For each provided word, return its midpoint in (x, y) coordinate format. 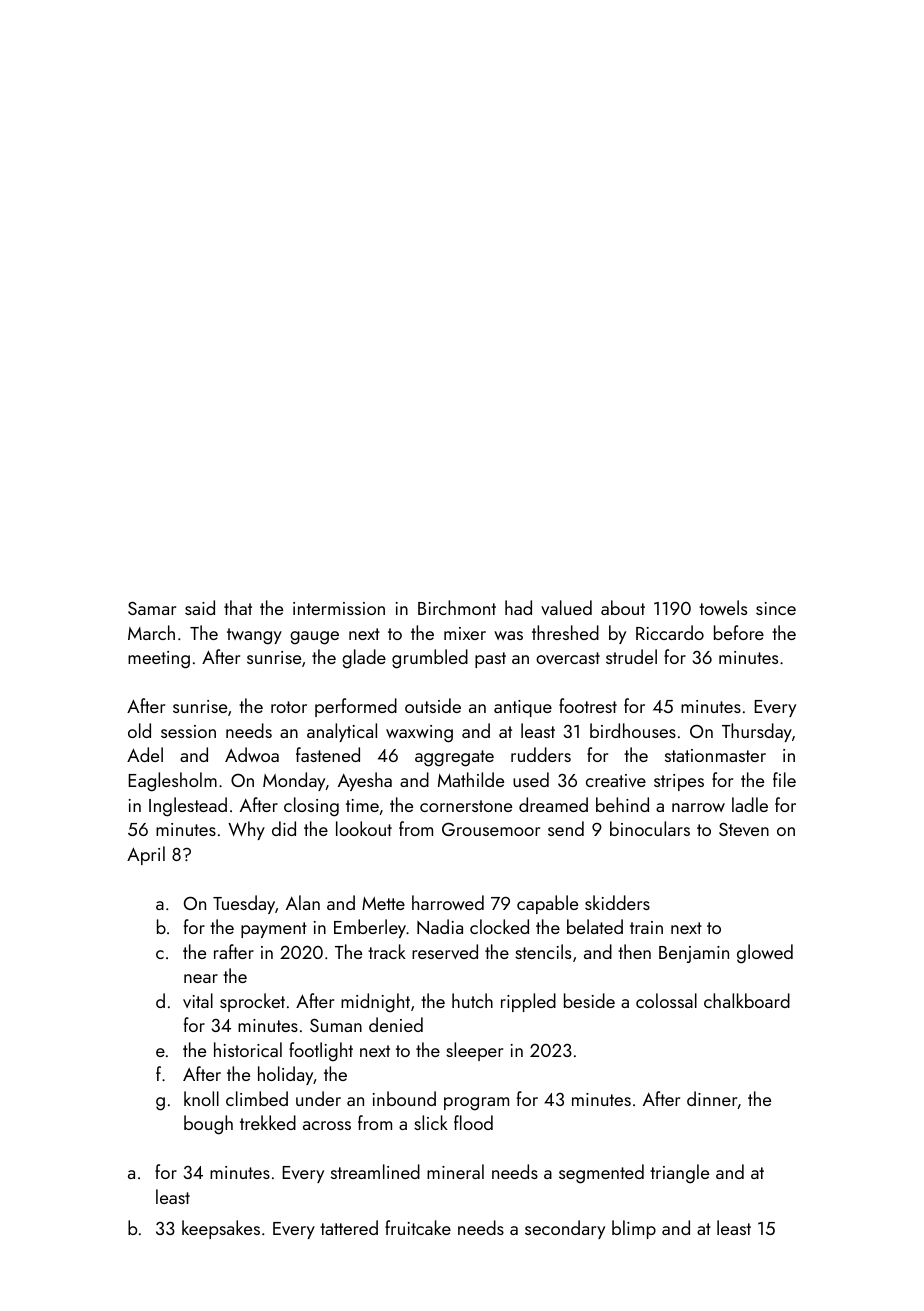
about (623, 607)
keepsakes (221, 1229)
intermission (339, 608)
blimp (634, 1229)
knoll (201, 1098)
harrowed (448, 902)
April (146, 855)
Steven (744, 829)
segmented (601, 1174)
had (518, 607)
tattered (349, 1227)
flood (473, 1122)
